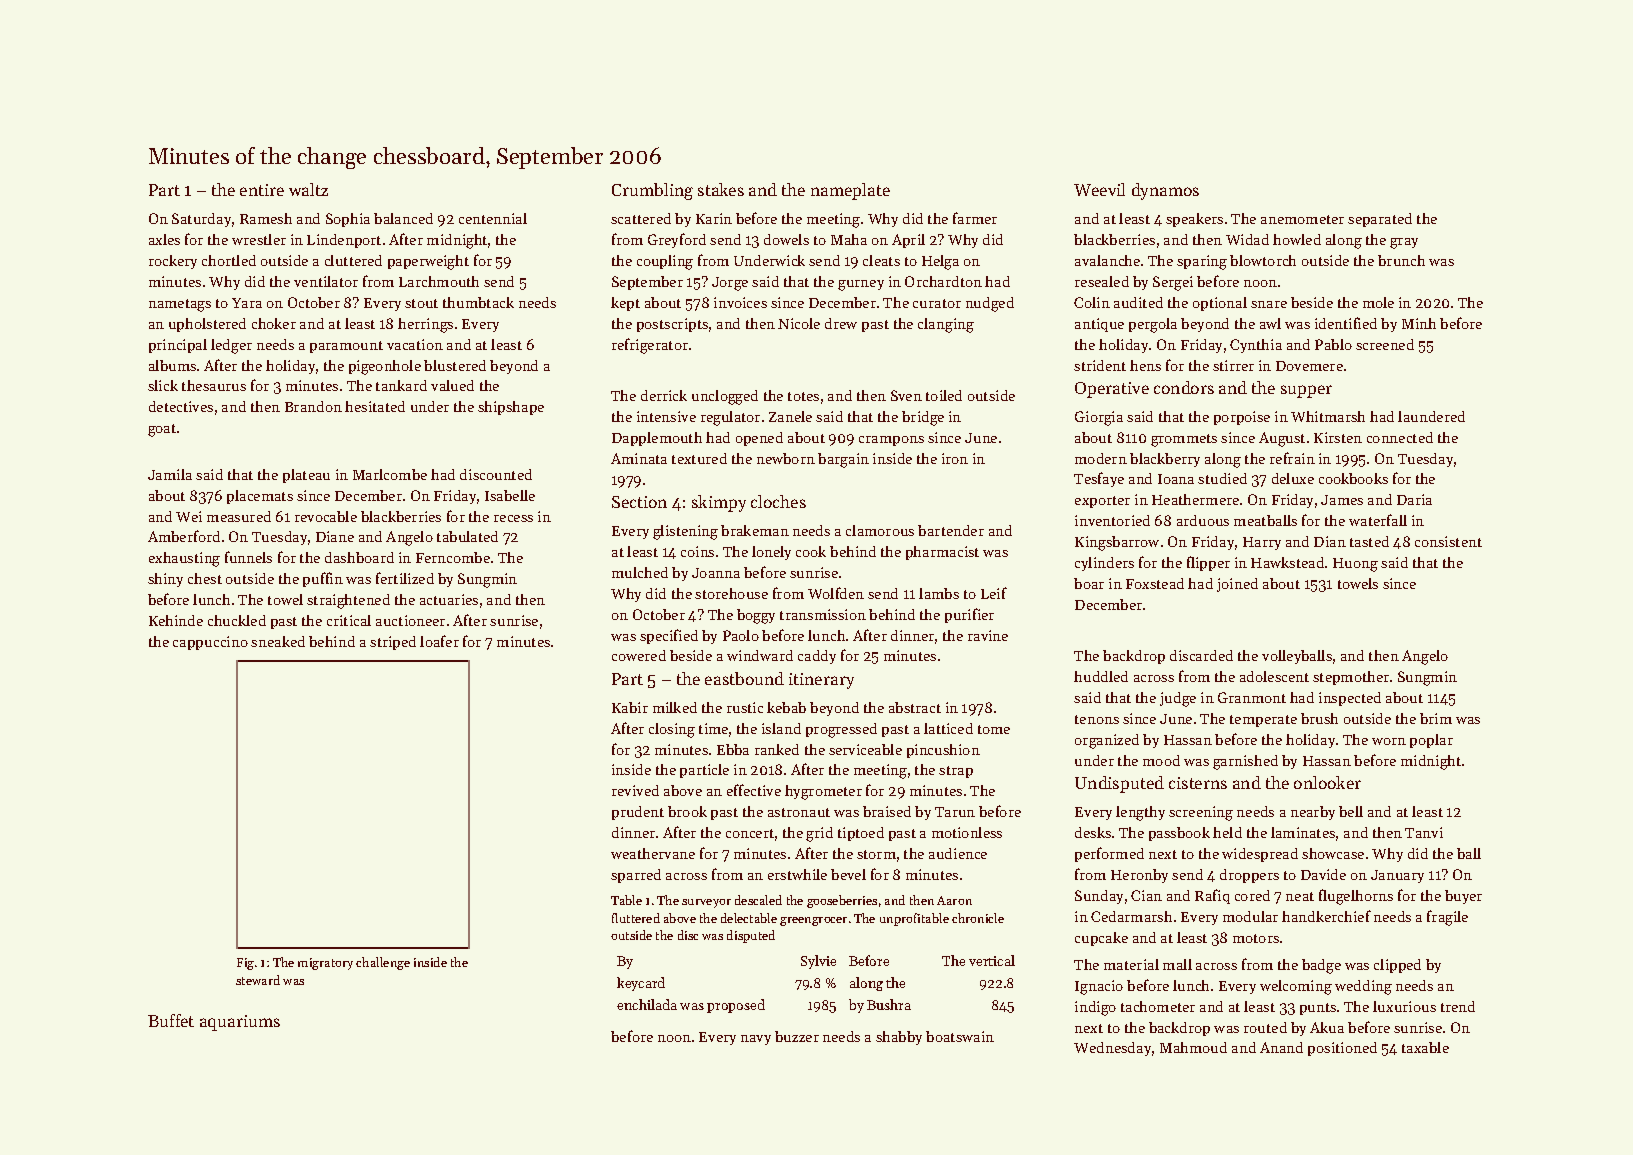 The width and height of the document is (1633, 1155). What do you see at coordinates (635, 790) in the document?
I see `revived` at bounding box center [635, 790].
